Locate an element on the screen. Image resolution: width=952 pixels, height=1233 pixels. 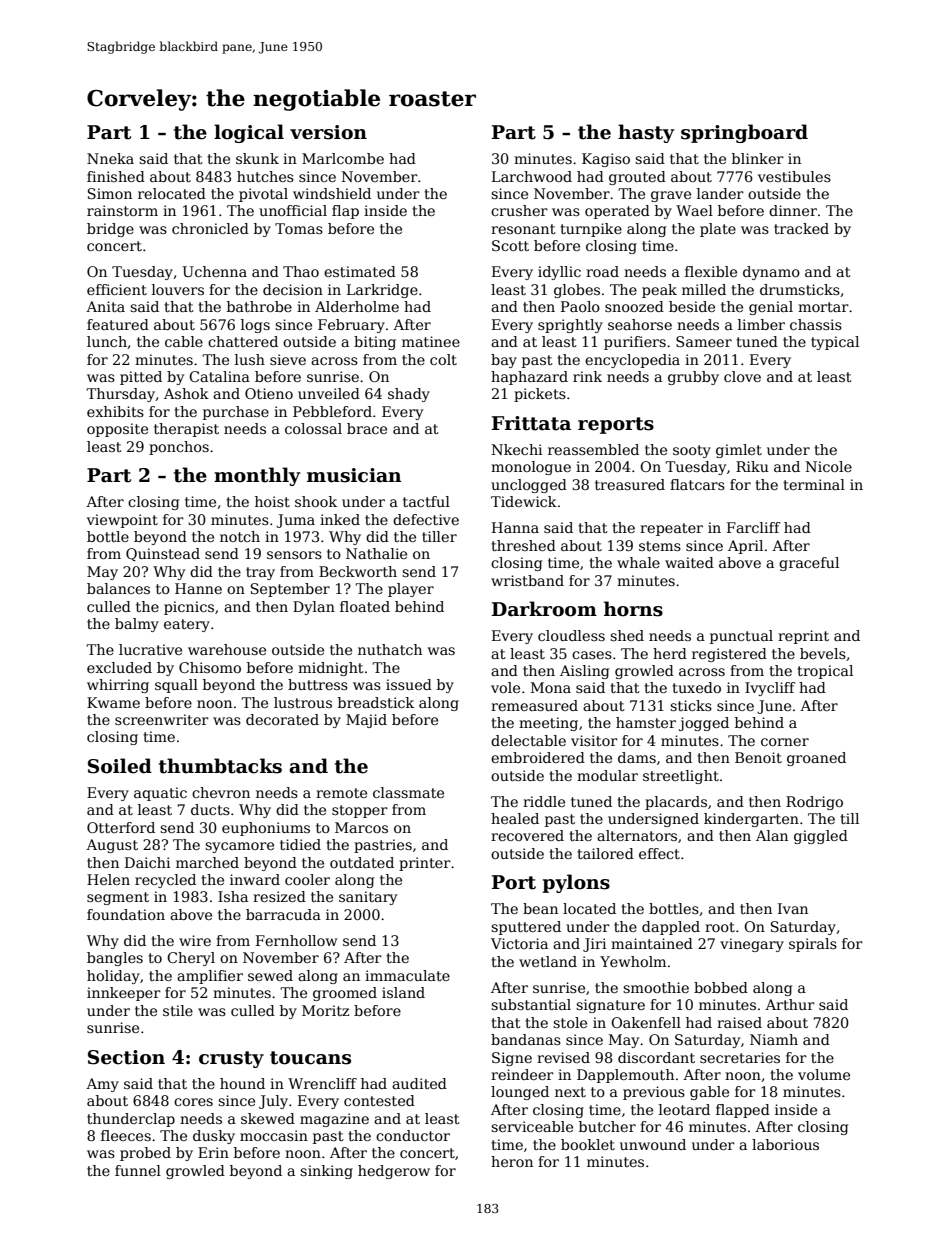
herd is located at coordinates (670, 653).
